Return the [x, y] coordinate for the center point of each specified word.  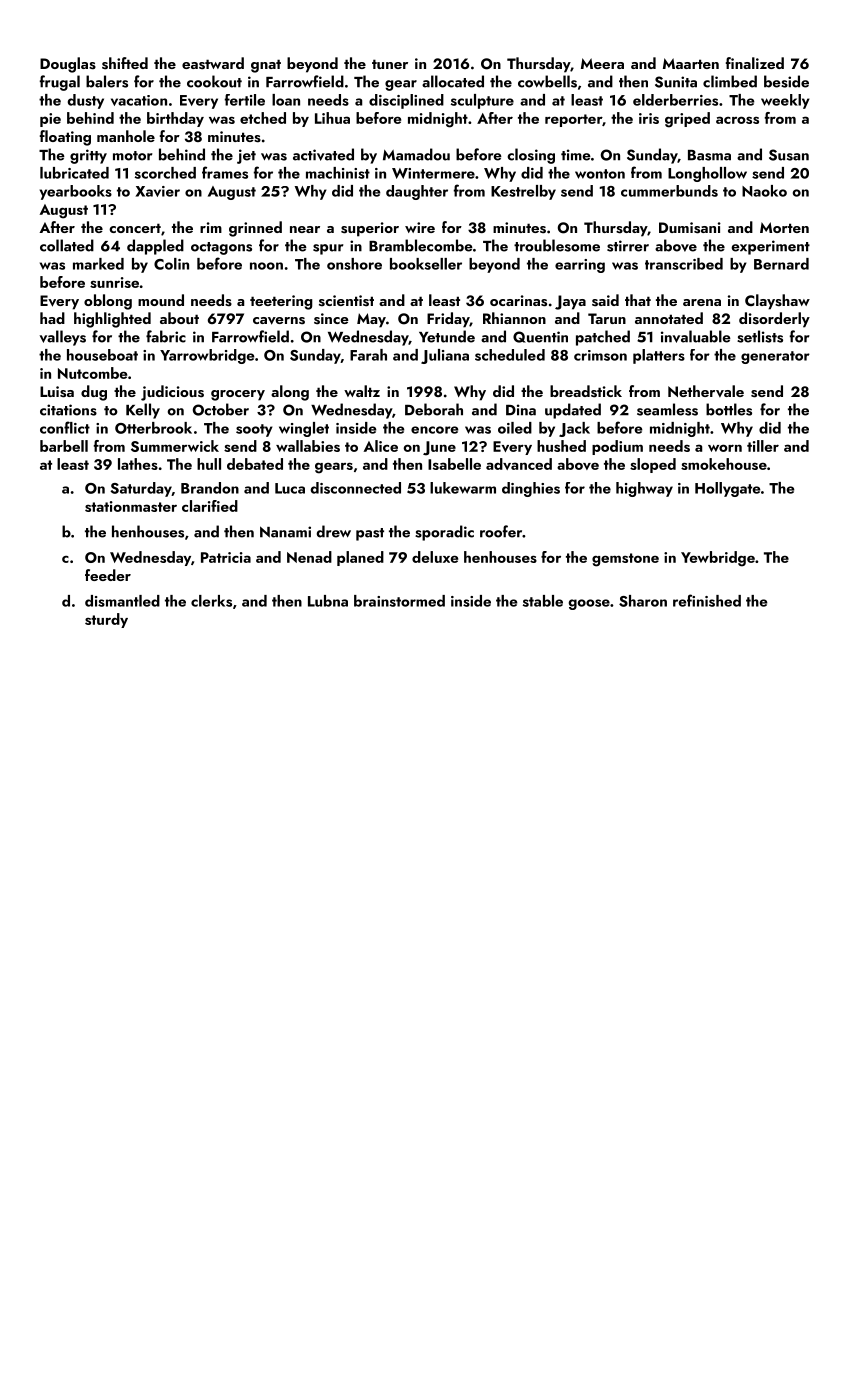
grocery [238, 395]
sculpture [482, 101]
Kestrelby [523, 192]
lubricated [74, 173]
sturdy [106, 620]
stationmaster [131, 506]
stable [543, 601]
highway [644, 489]
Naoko [764, 191]
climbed [730, 81]
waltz [362, 391]
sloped [653, 465]
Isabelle [454, 464]
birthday [175, 119]
